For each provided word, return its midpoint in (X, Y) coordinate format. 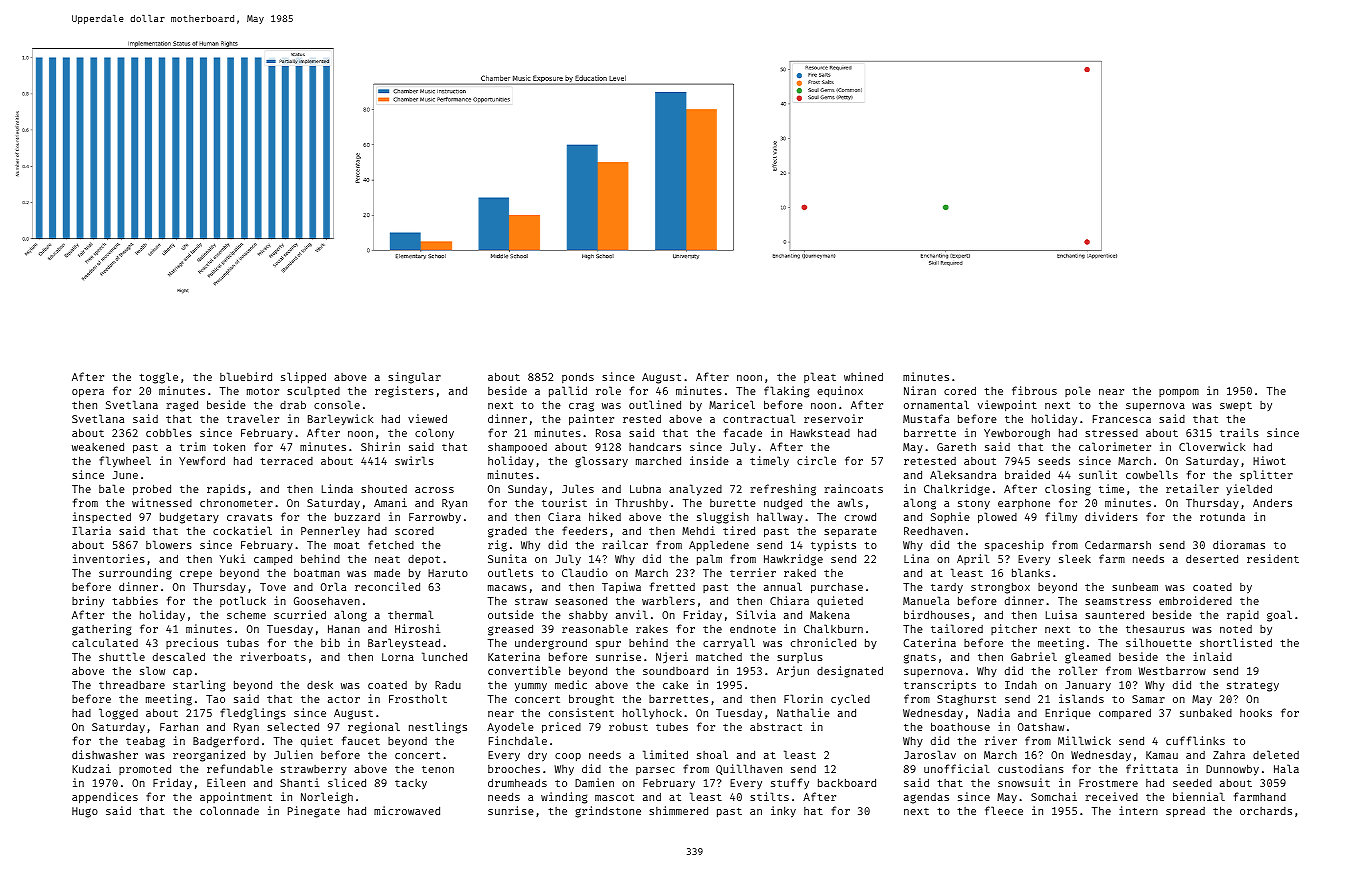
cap (182, 673)
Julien (293, 754)
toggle (158, 378)
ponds (578, 377)
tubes (672, 726)
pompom (1179, 393)
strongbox (1000, 588)
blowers (169, 544)
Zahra (1229, 754)
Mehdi (698, 530)
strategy (1253, 686)
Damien (594, 782)
